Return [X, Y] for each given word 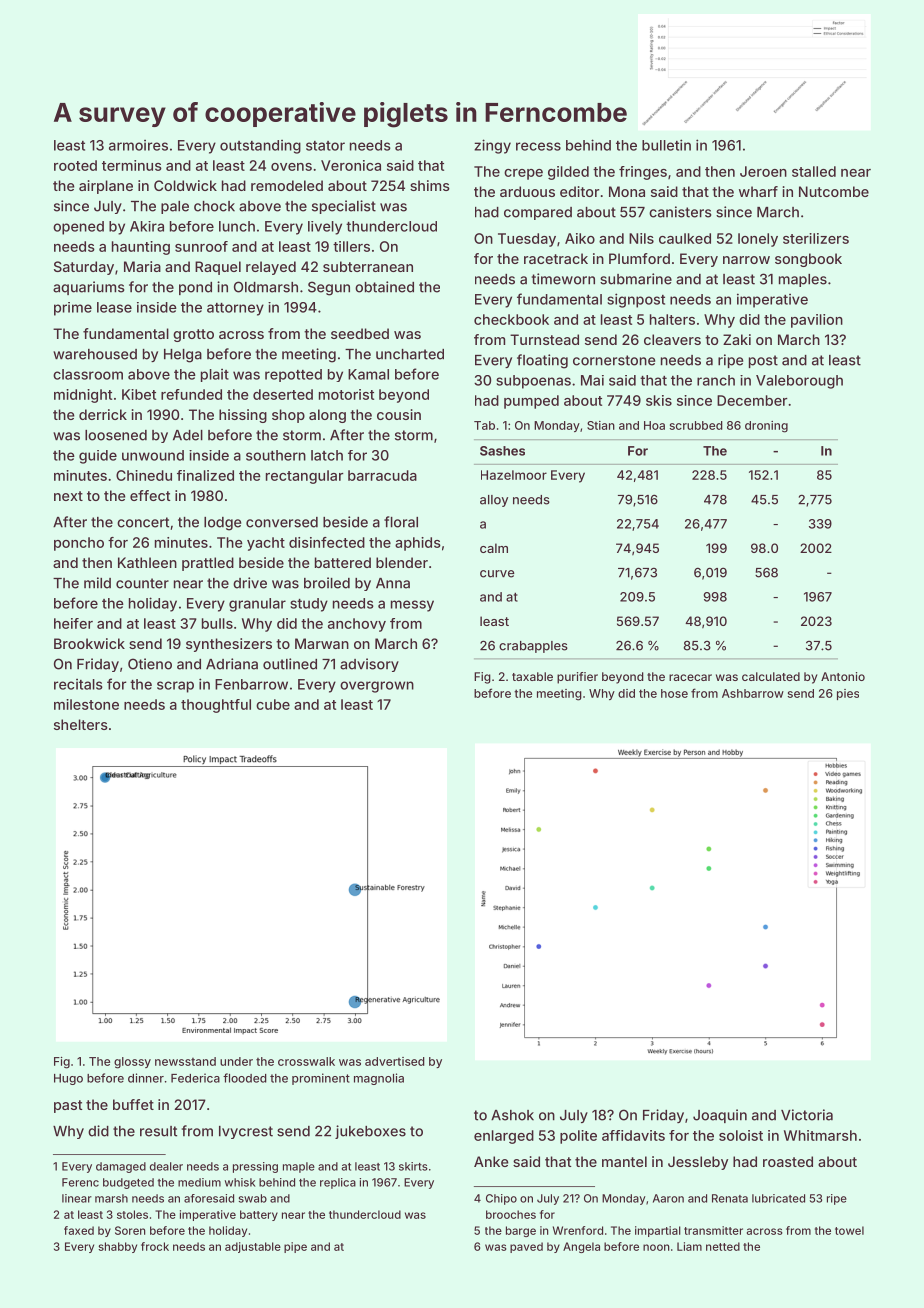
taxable [532, 676]
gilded [568, 173]
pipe [295, 1247]
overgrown [377, 687]
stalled [814, 171]
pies [848, 694]
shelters [81, 724]
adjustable [253, 1247]
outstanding [260, 147]
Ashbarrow [753, 693]
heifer [73, 623]
